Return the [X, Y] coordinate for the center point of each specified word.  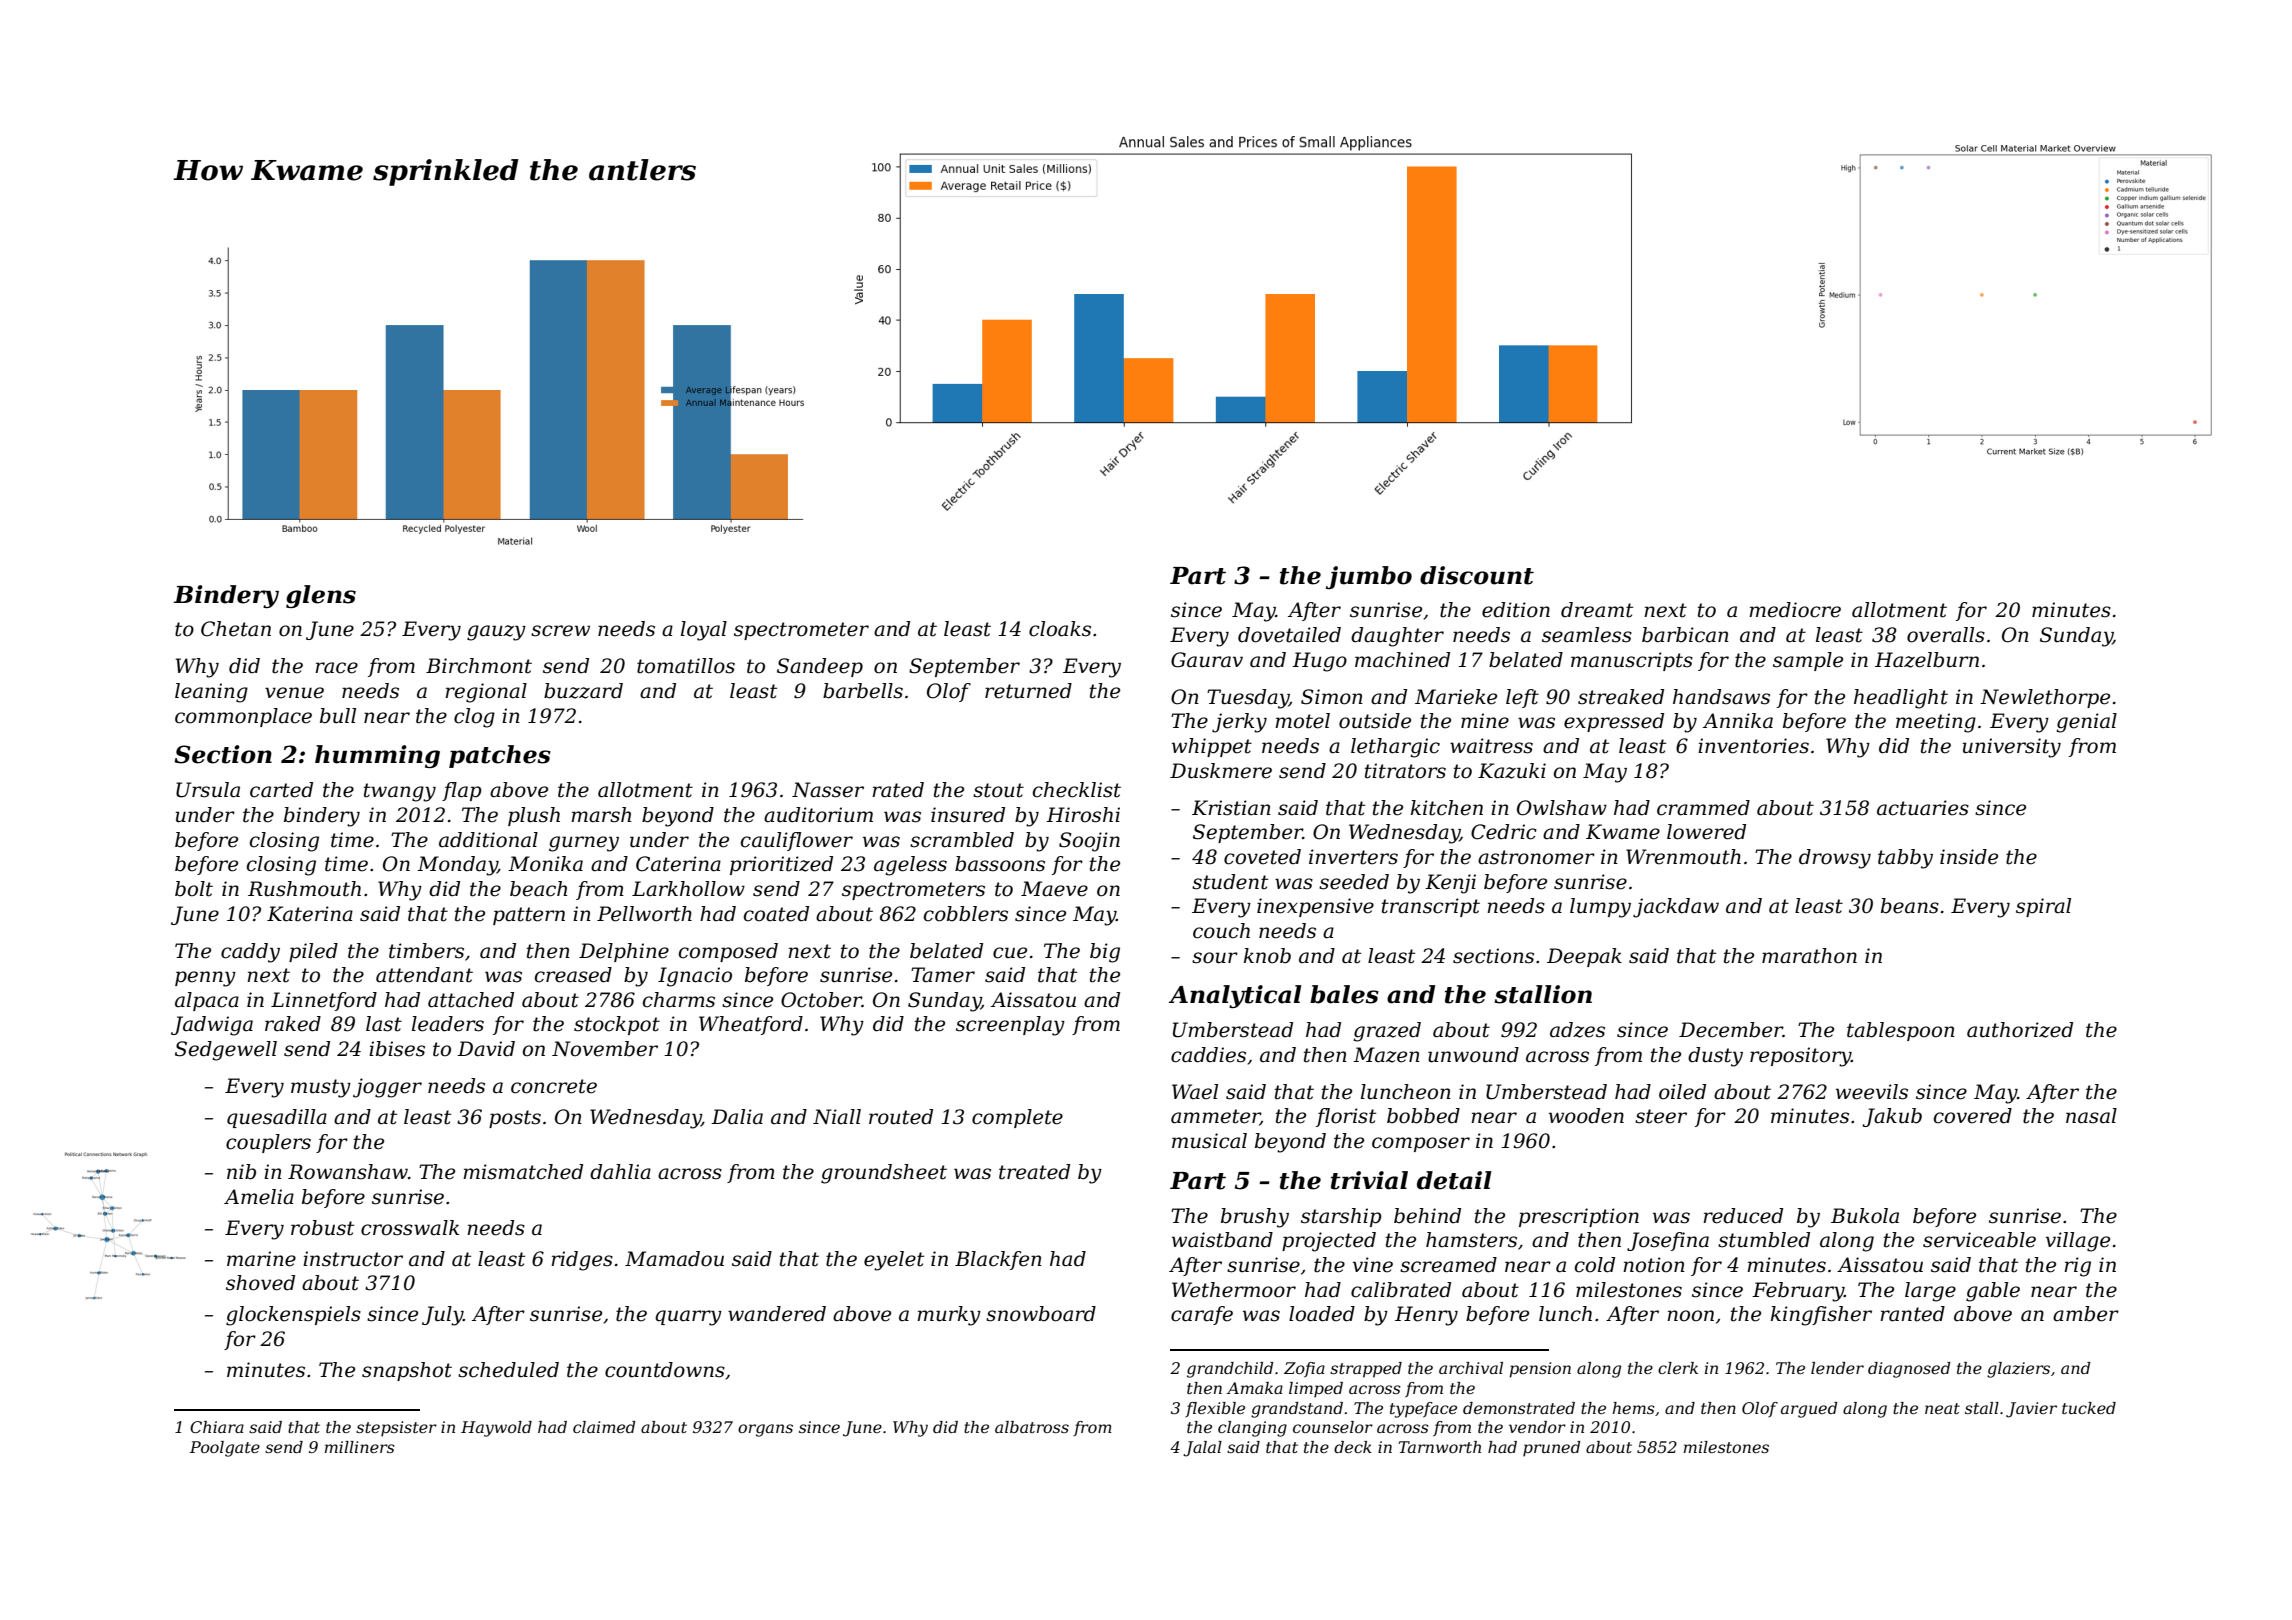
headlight [1901, 699]
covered [1973, 1116]
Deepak [1584, 957]
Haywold [496, 1429]
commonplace [243, 717]
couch [1221, 931]
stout [998, 790]
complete [1017, 1118]
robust [322, 1228]
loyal [704, 631]
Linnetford [324, 1001]
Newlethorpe [2045, 698]
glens [321, 596]
